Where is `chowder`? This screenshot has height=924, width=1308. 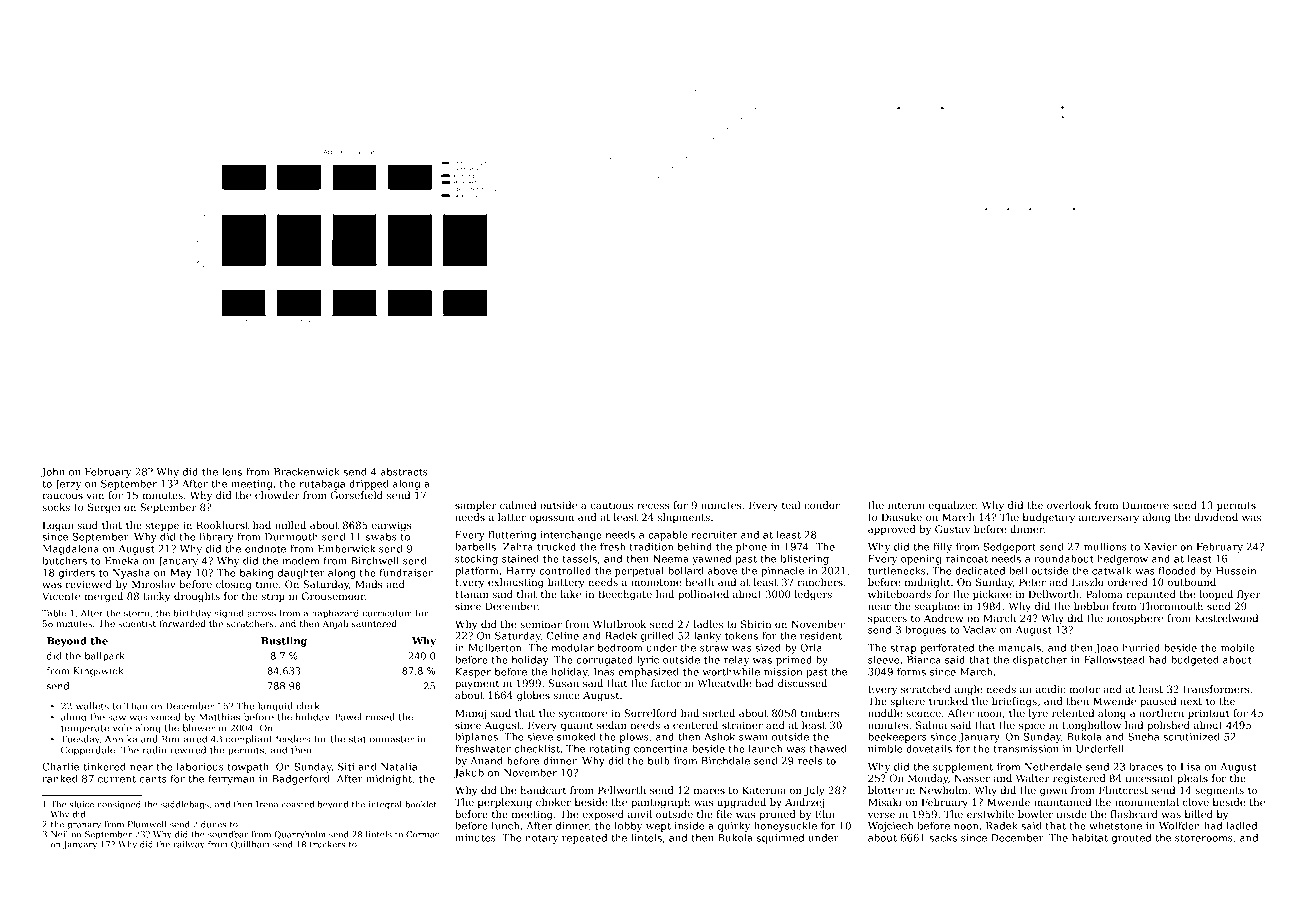 chowder is located at coordinates (277, 495).
